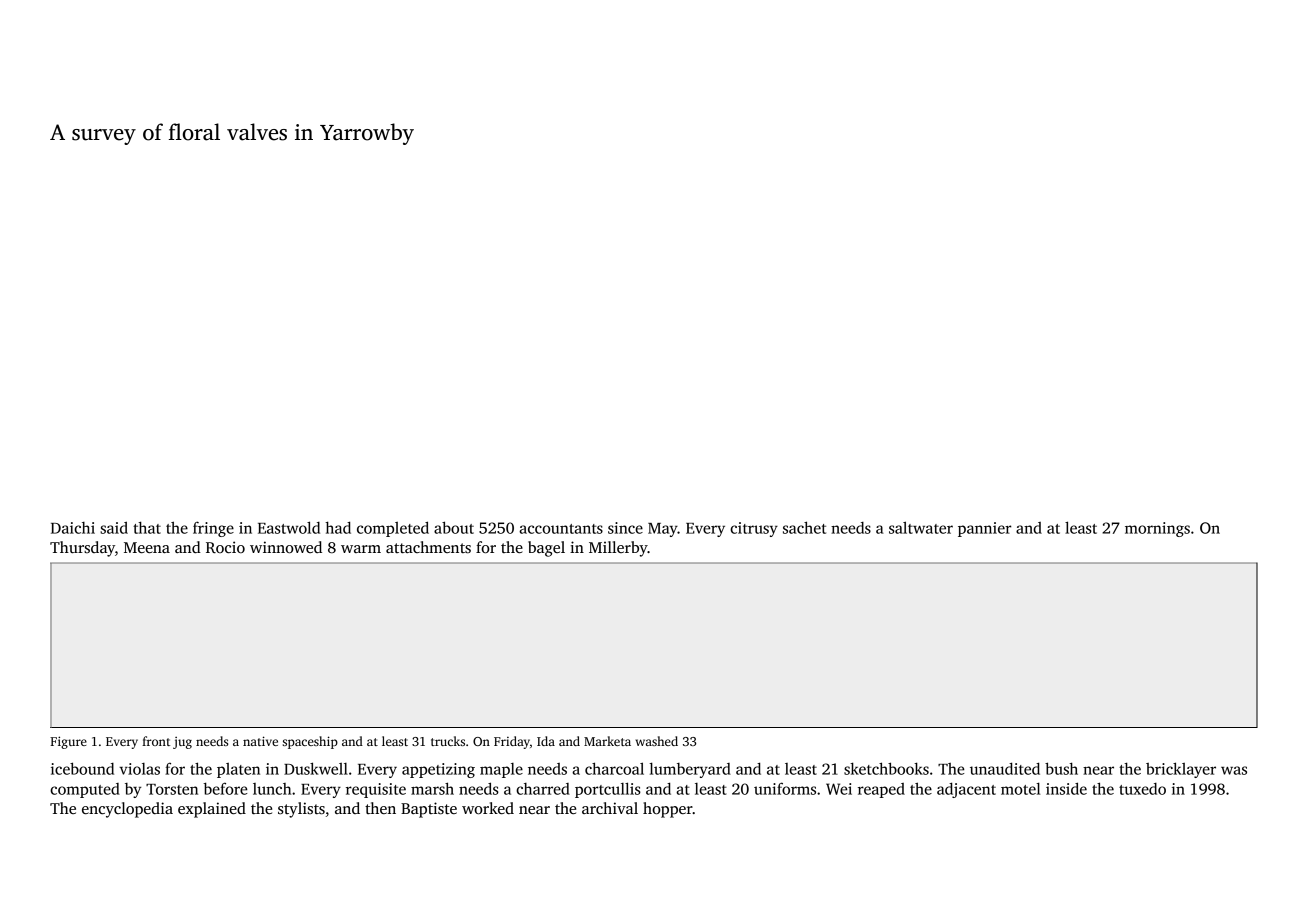 Image resolution: width=1308 pixels, height=924 pixels. What do you see at coordinates (260, 741) in the screenshot?
I see `native` at bounding box center [260, 741].
